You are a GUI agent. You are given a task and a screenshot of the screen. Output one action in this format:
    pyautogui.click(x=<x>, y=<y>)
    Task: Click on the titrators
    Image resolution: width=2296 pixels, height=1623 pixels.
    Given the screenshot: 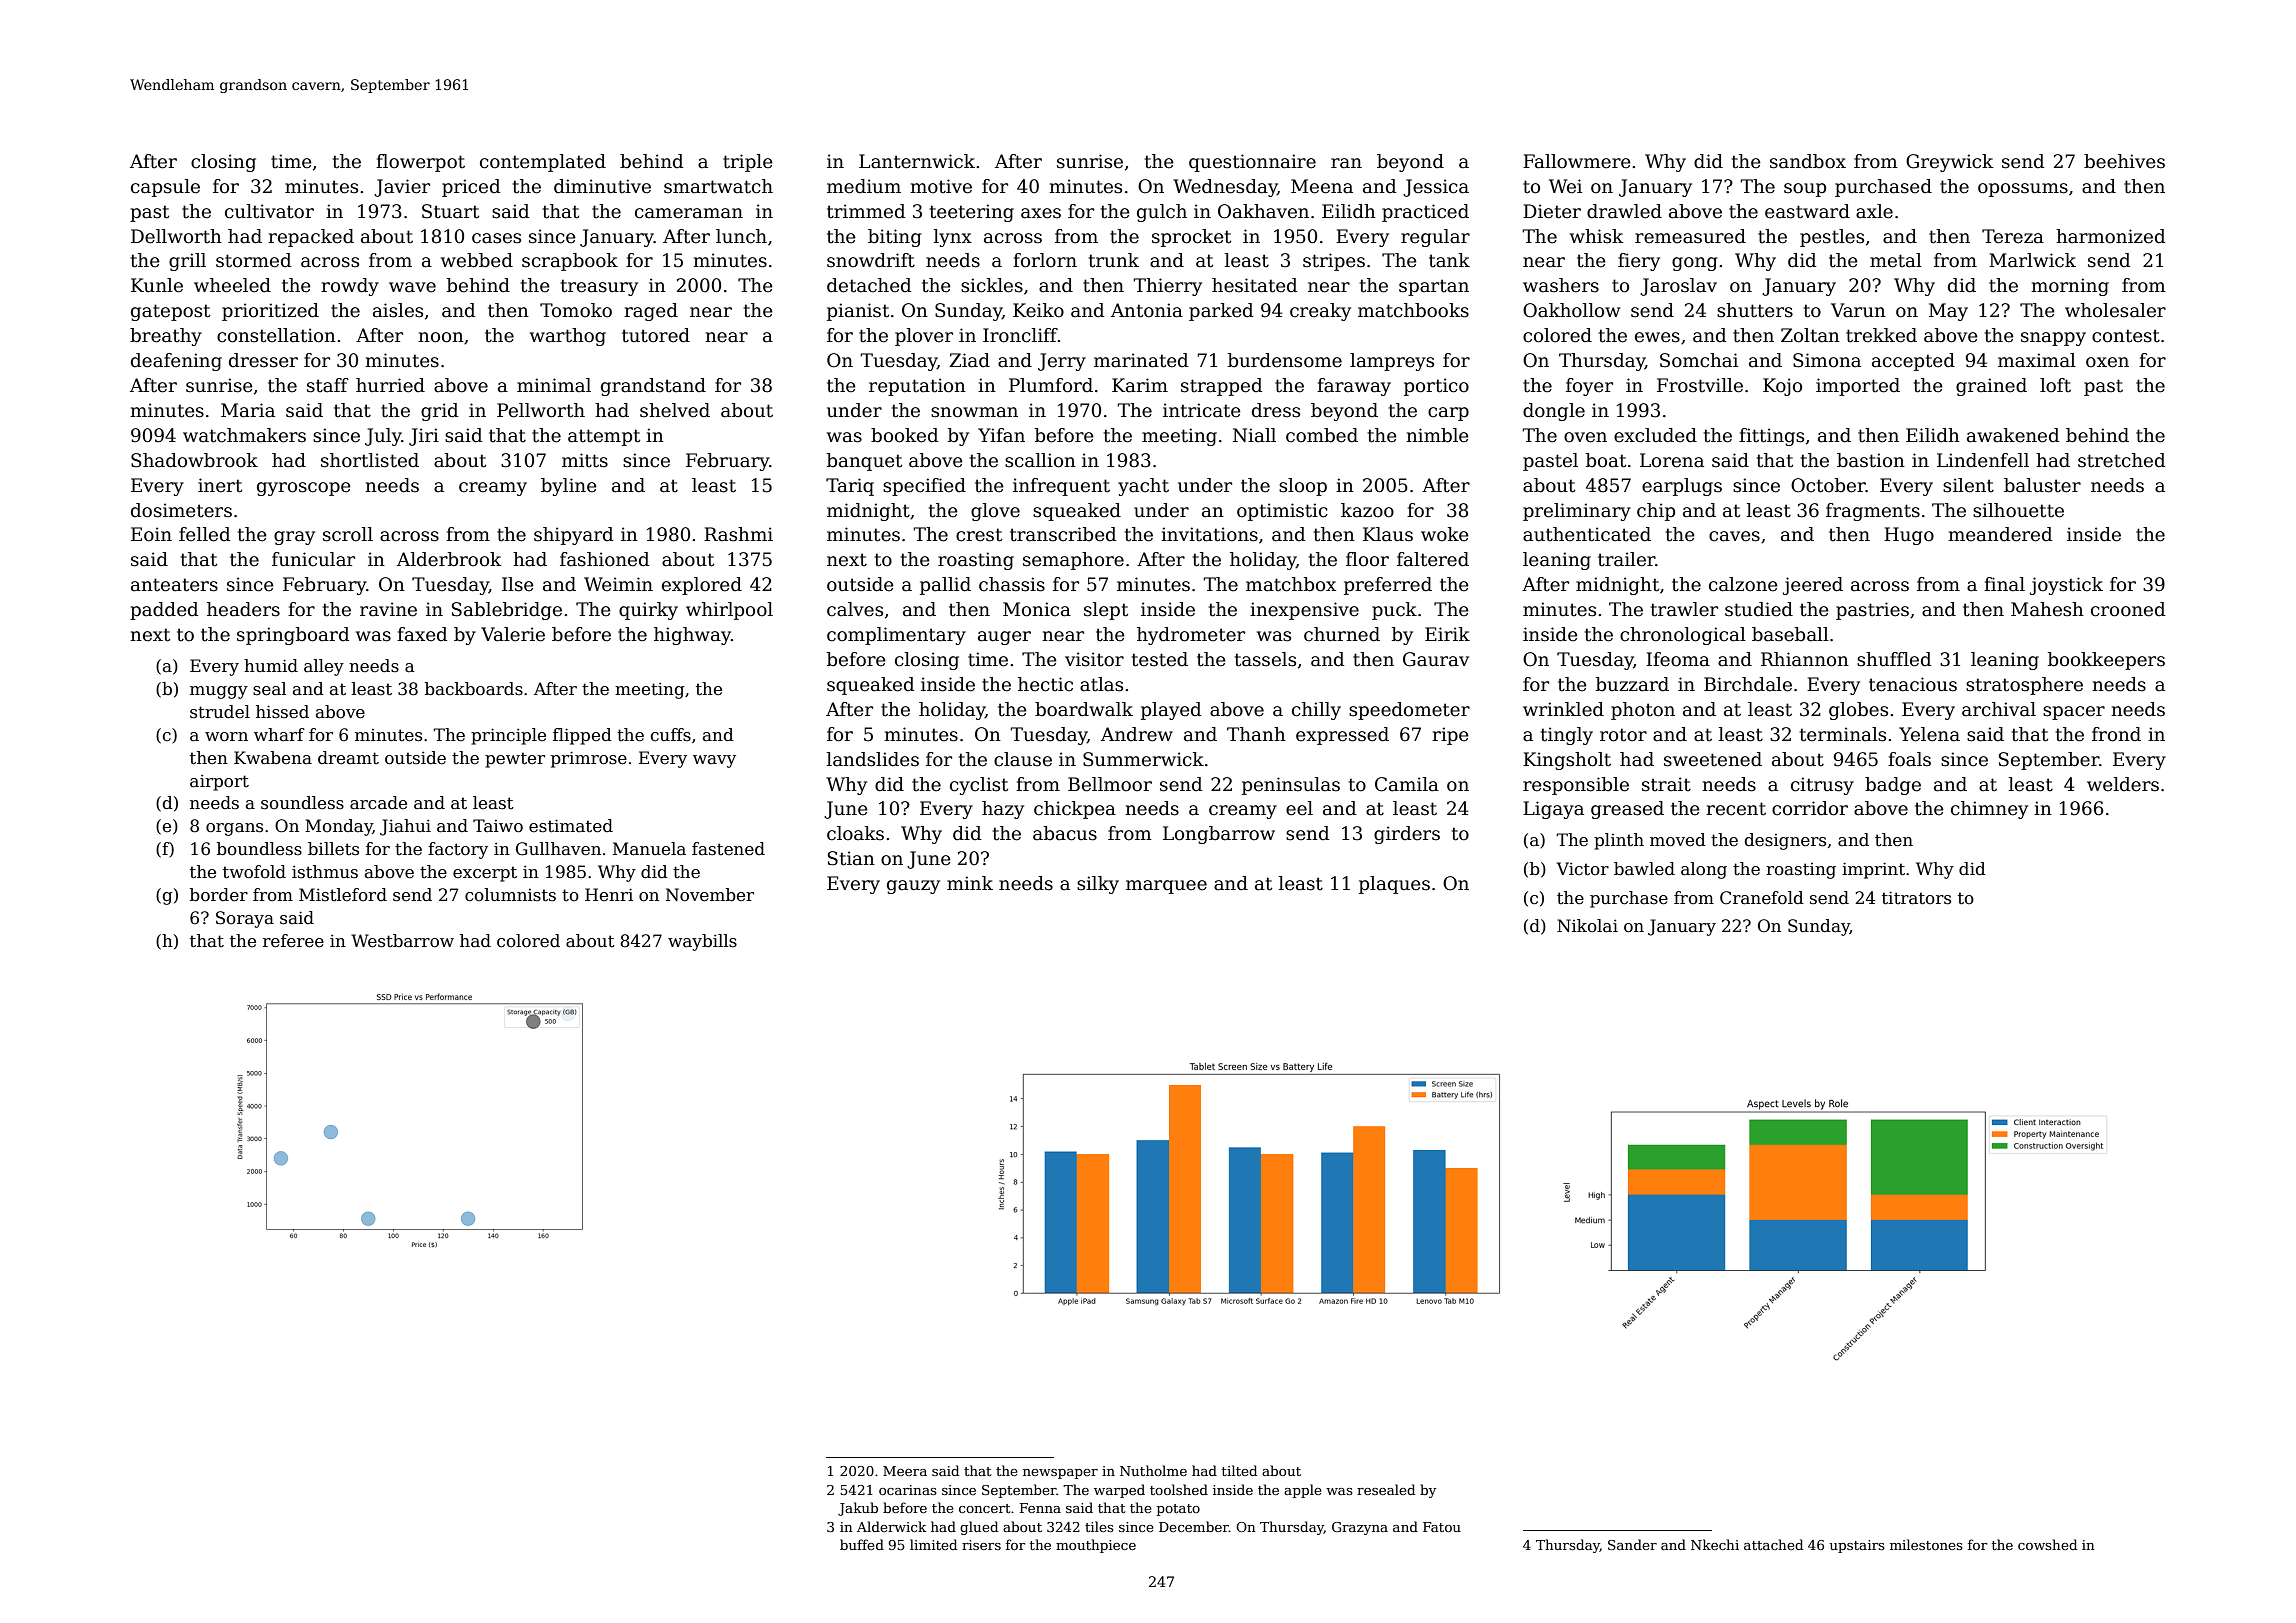 What is the action you would take?
    pyautogui.click(x=1916, y=898)
